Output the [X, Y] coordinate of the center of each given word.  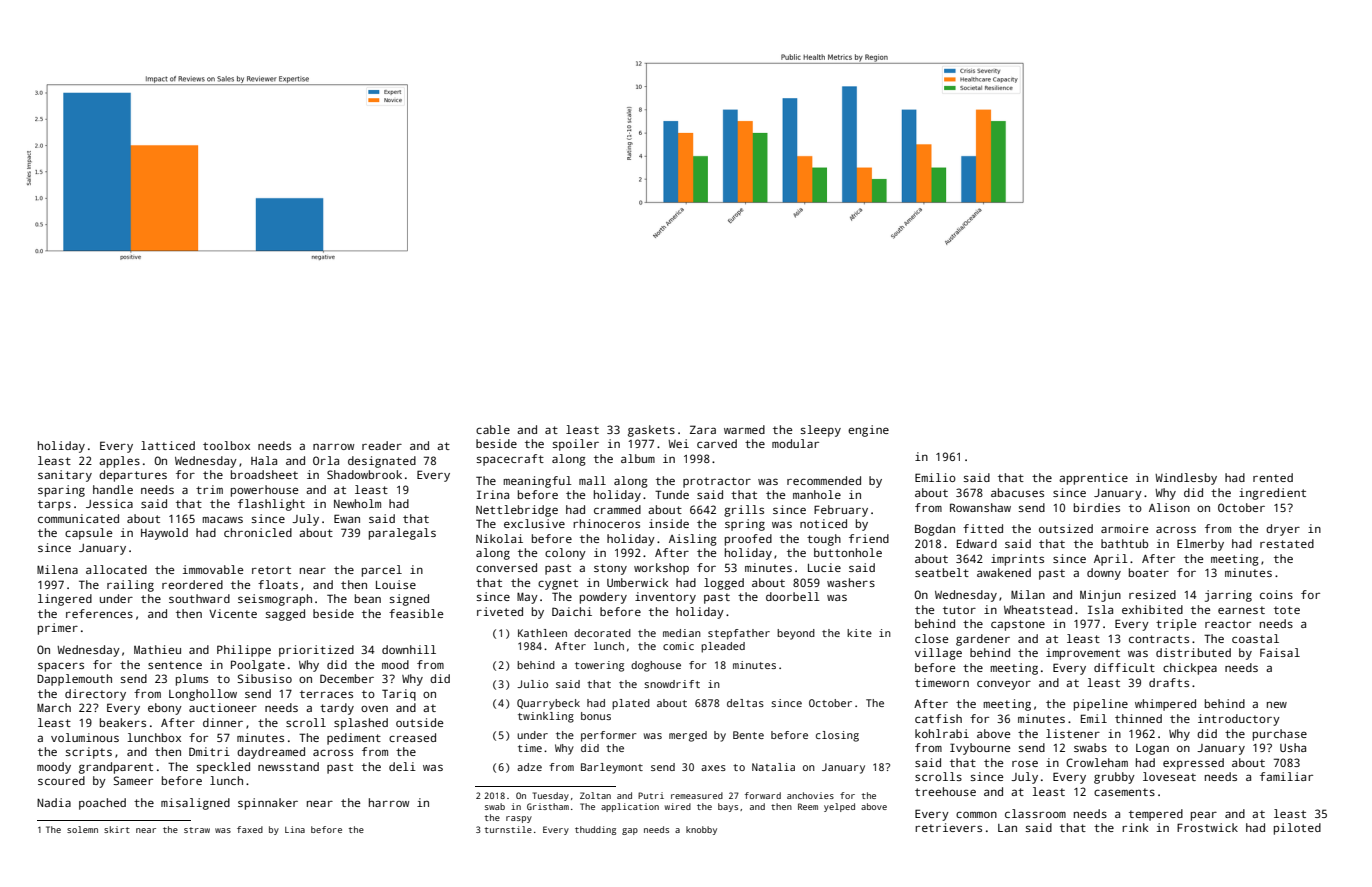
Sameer [133, 780]
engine [868, 431]
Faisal [1280, 652]
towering [599, 666]
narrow [333, 446]
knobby [701, 830]
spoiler [575, 445]
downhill [409, 649]
